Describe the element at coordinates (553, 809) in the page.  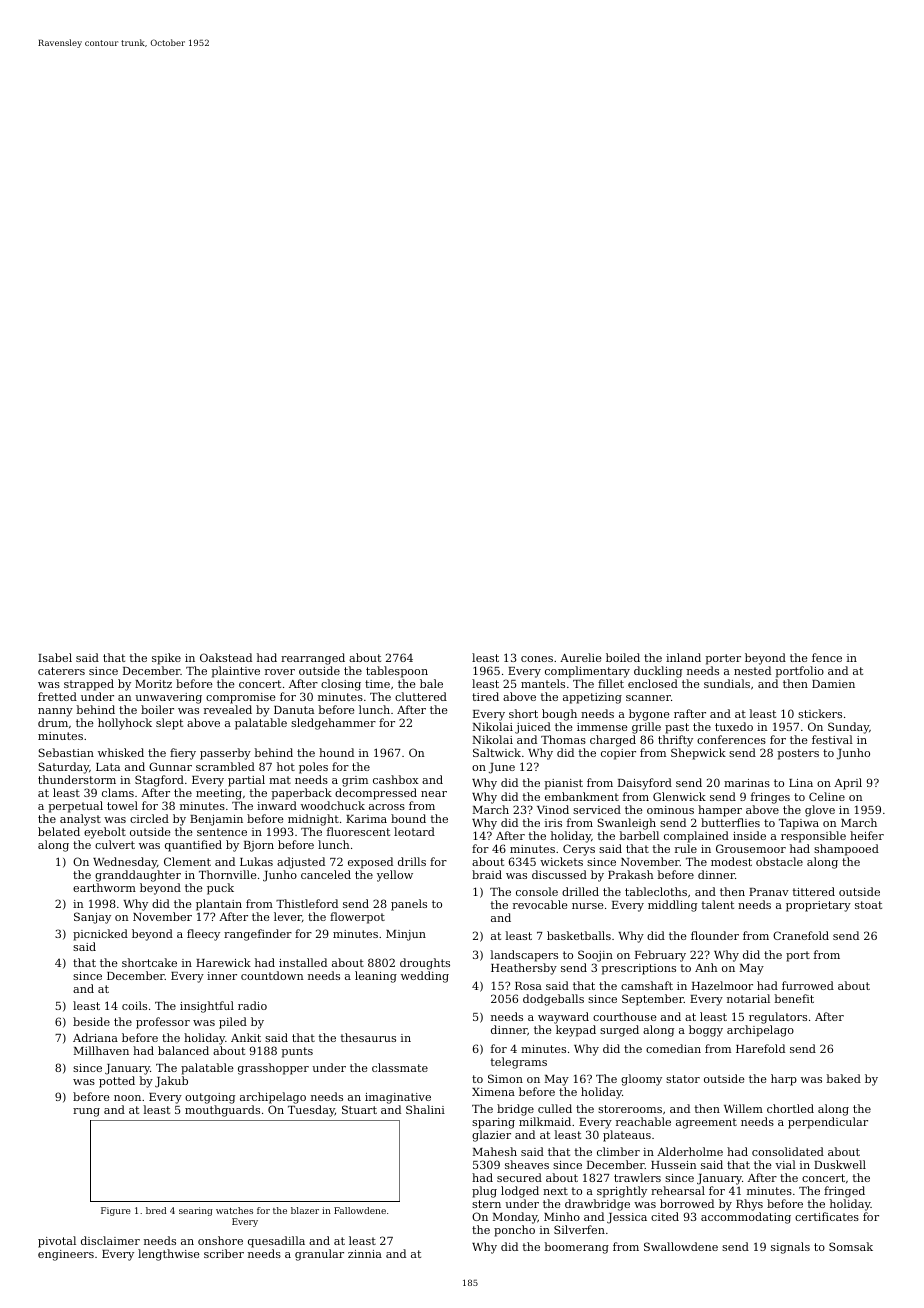
I see `Vinod` at that location.
